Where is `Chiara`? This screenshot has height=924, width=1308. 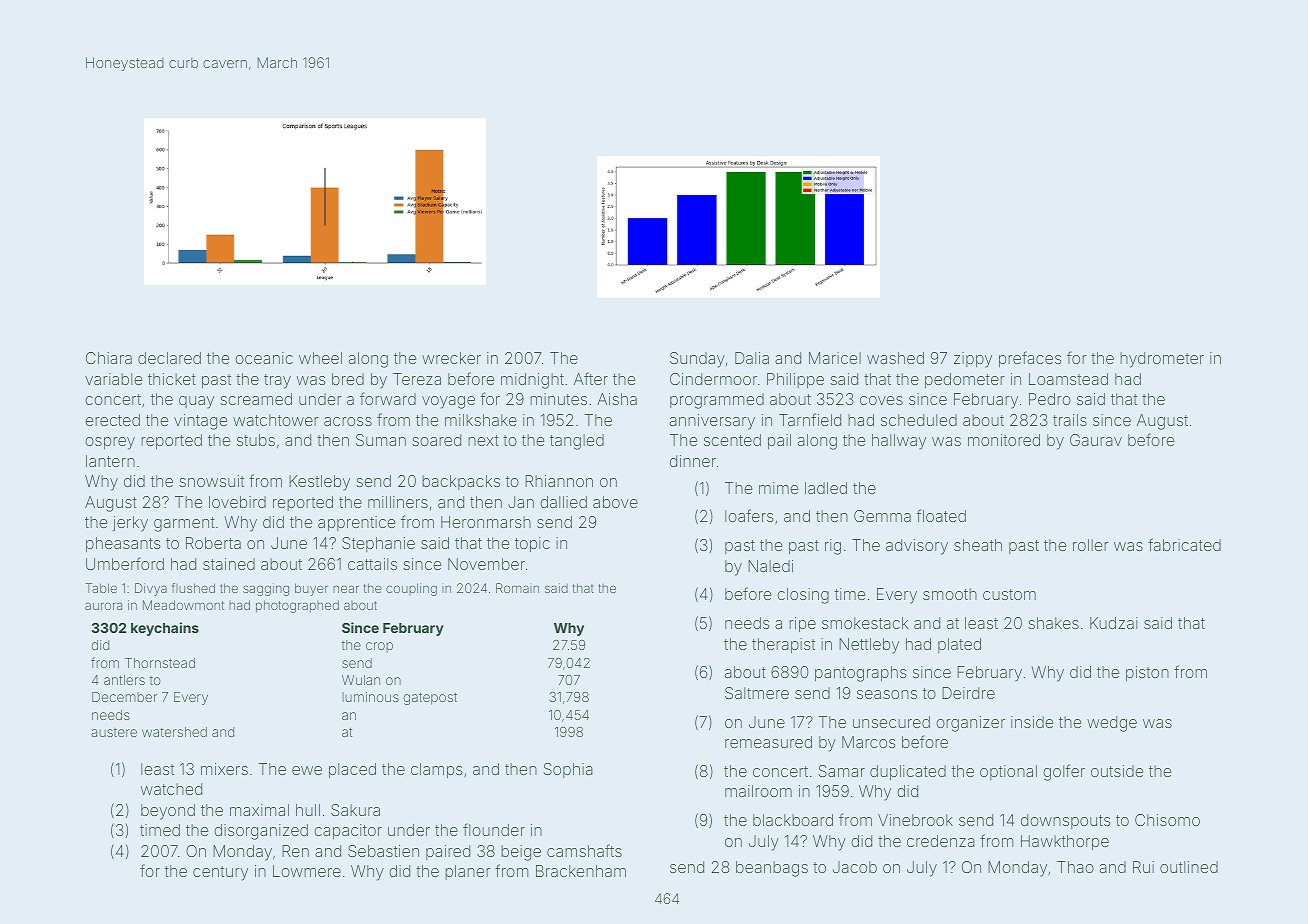 Chiara is located at coordinates (109, 358).
